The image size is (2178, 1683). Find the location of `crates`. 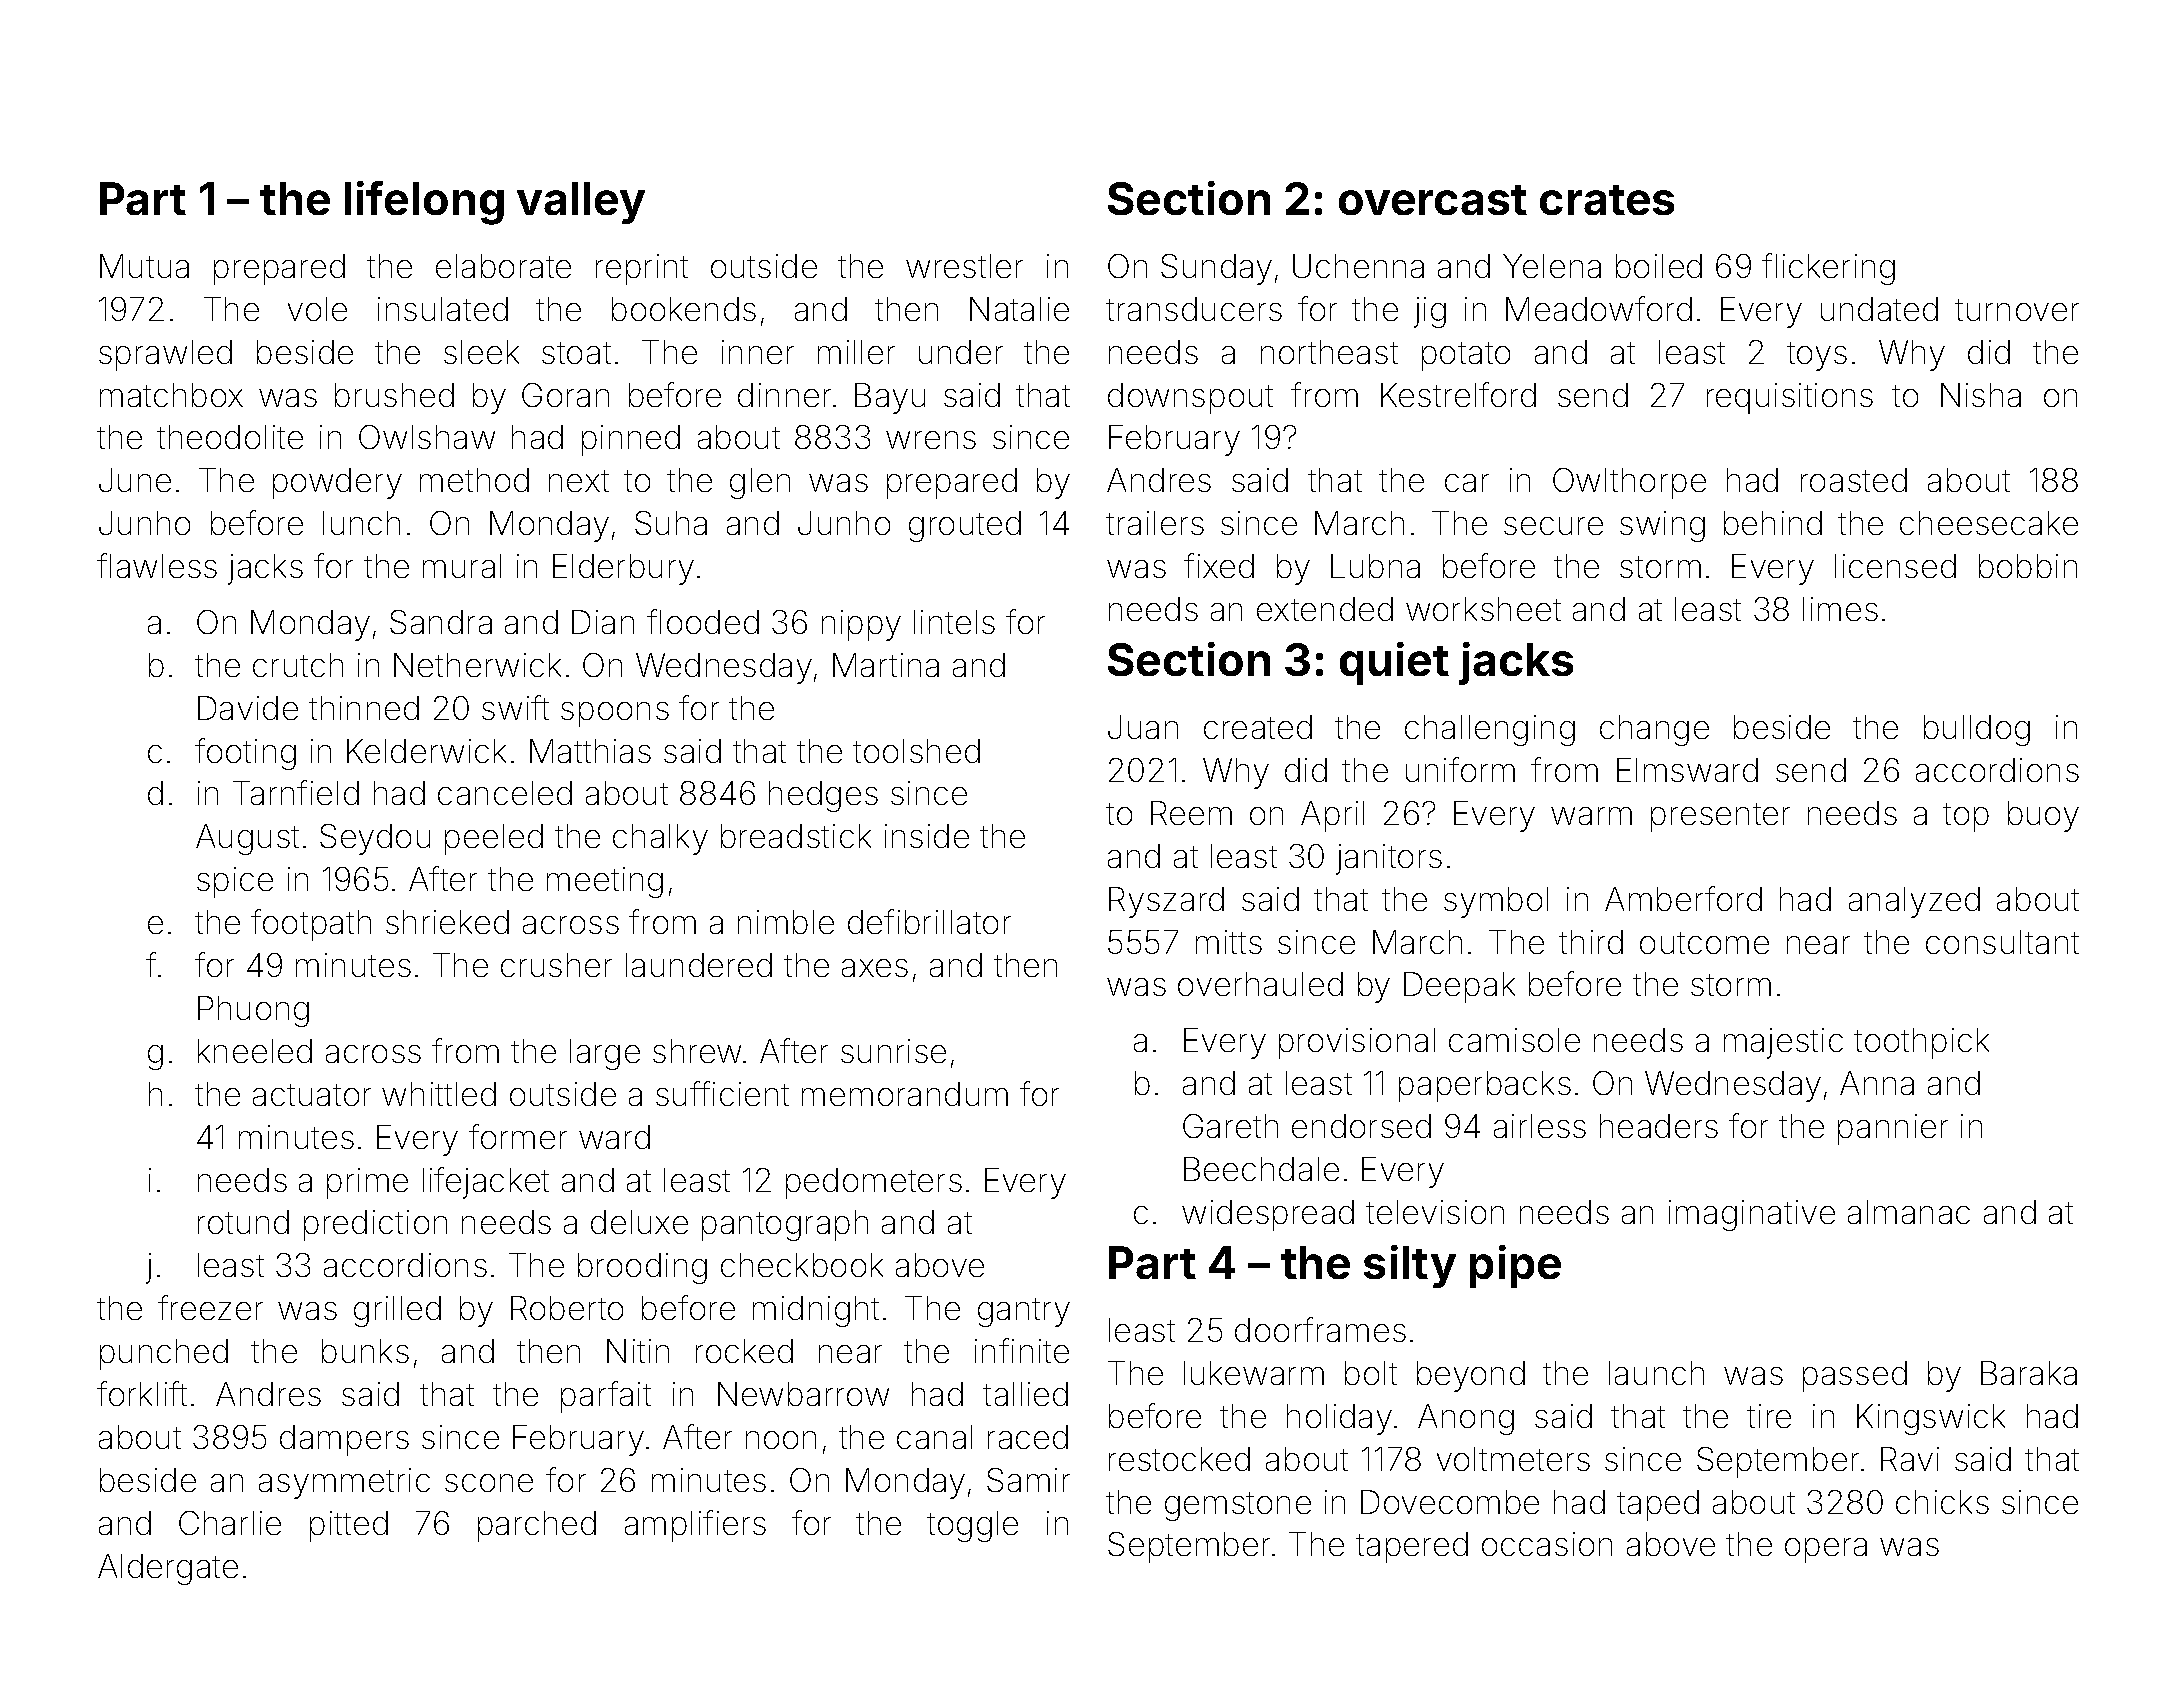

crates is located at coordinates (1607, 200).
